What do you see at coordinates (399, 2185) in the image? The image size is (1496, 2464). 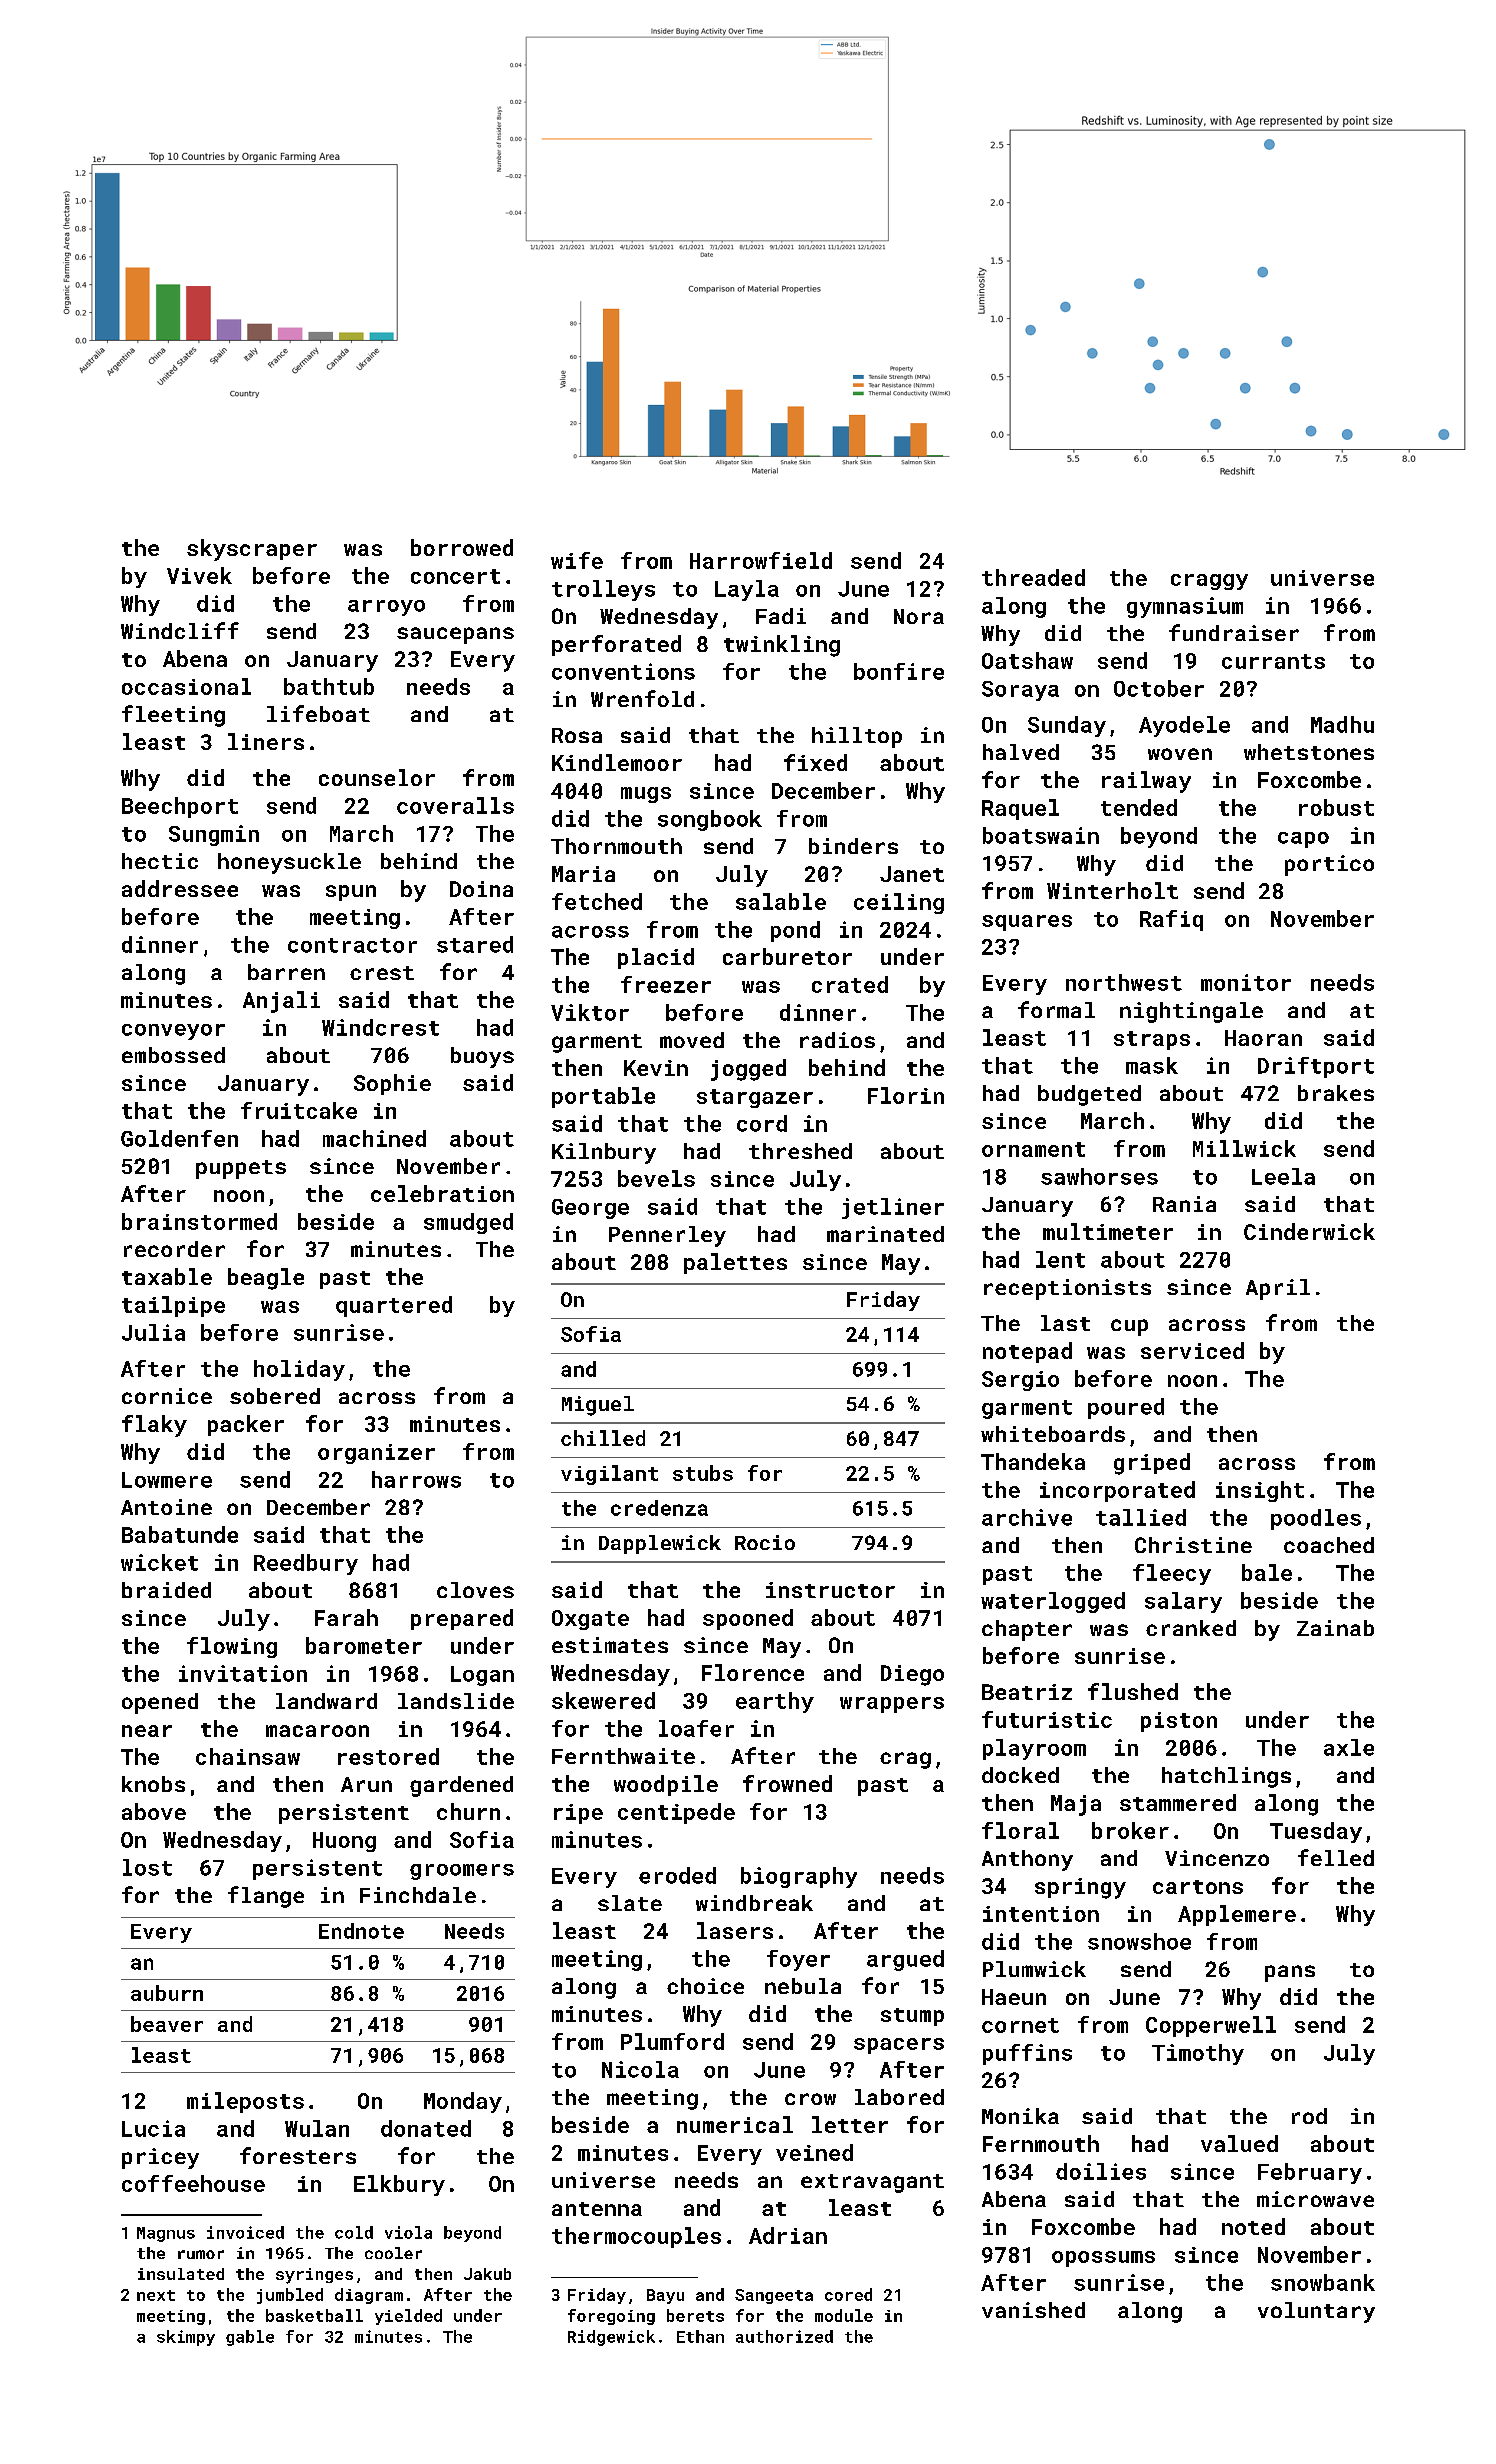 I see `Elkbury` at bounding box center [399, 2185].
